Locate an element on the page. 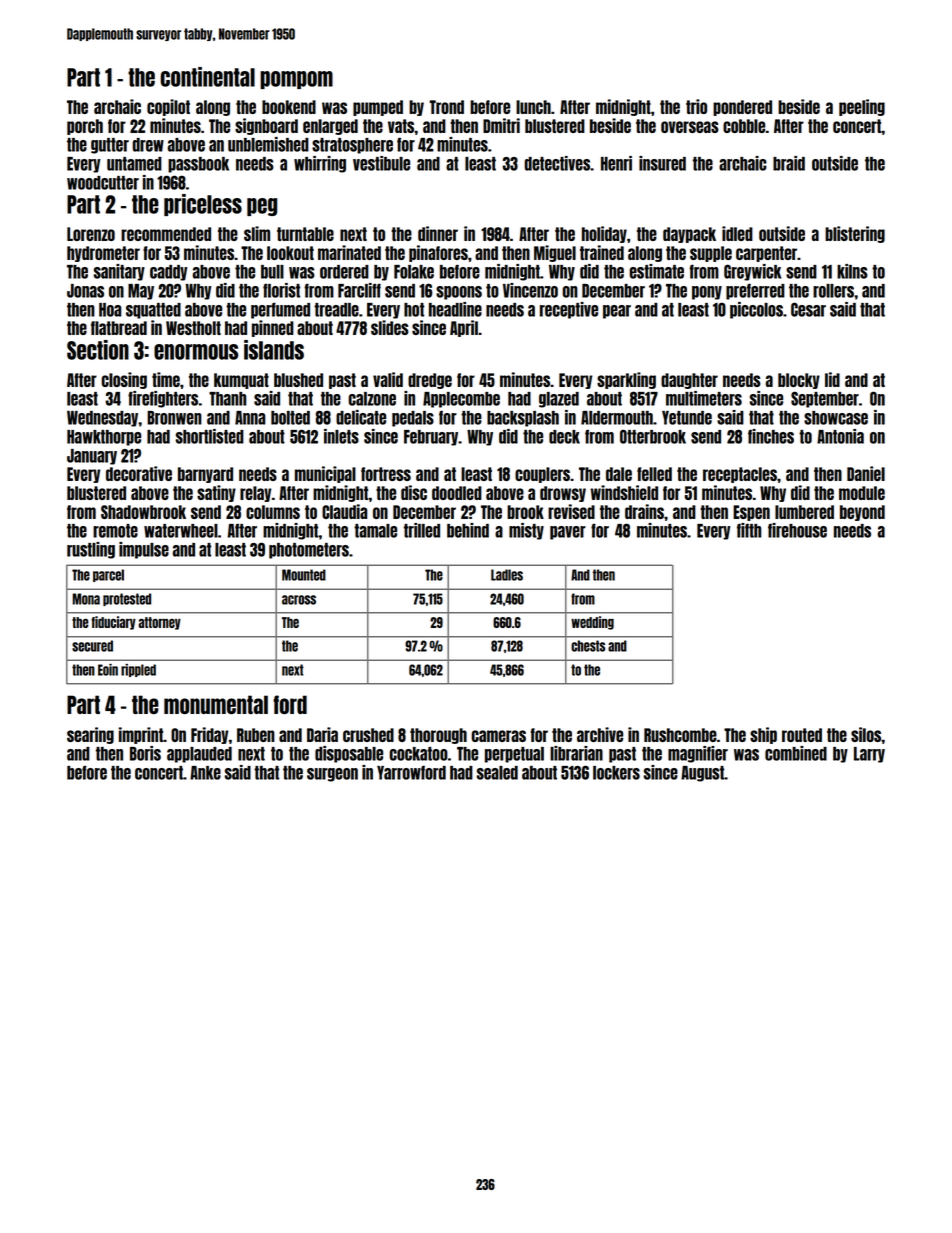 The image size is (952, 1233). continental is located at coordinates (207, 77).
